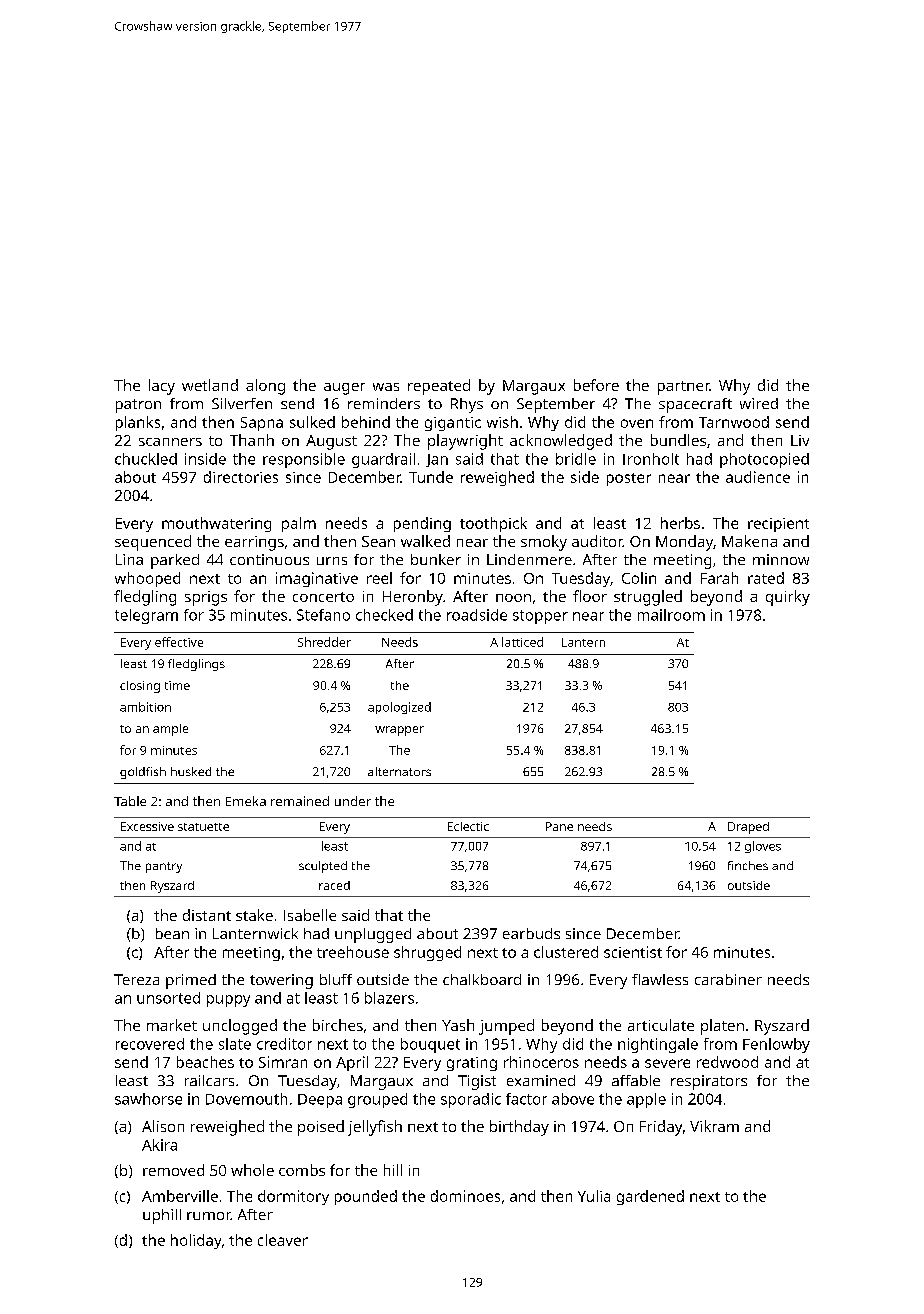 The height and width of the image is (1314, 924). What do you see at coordinates (544, 543) in the image?
I see `smoky` at bounding box center [544, 543].
